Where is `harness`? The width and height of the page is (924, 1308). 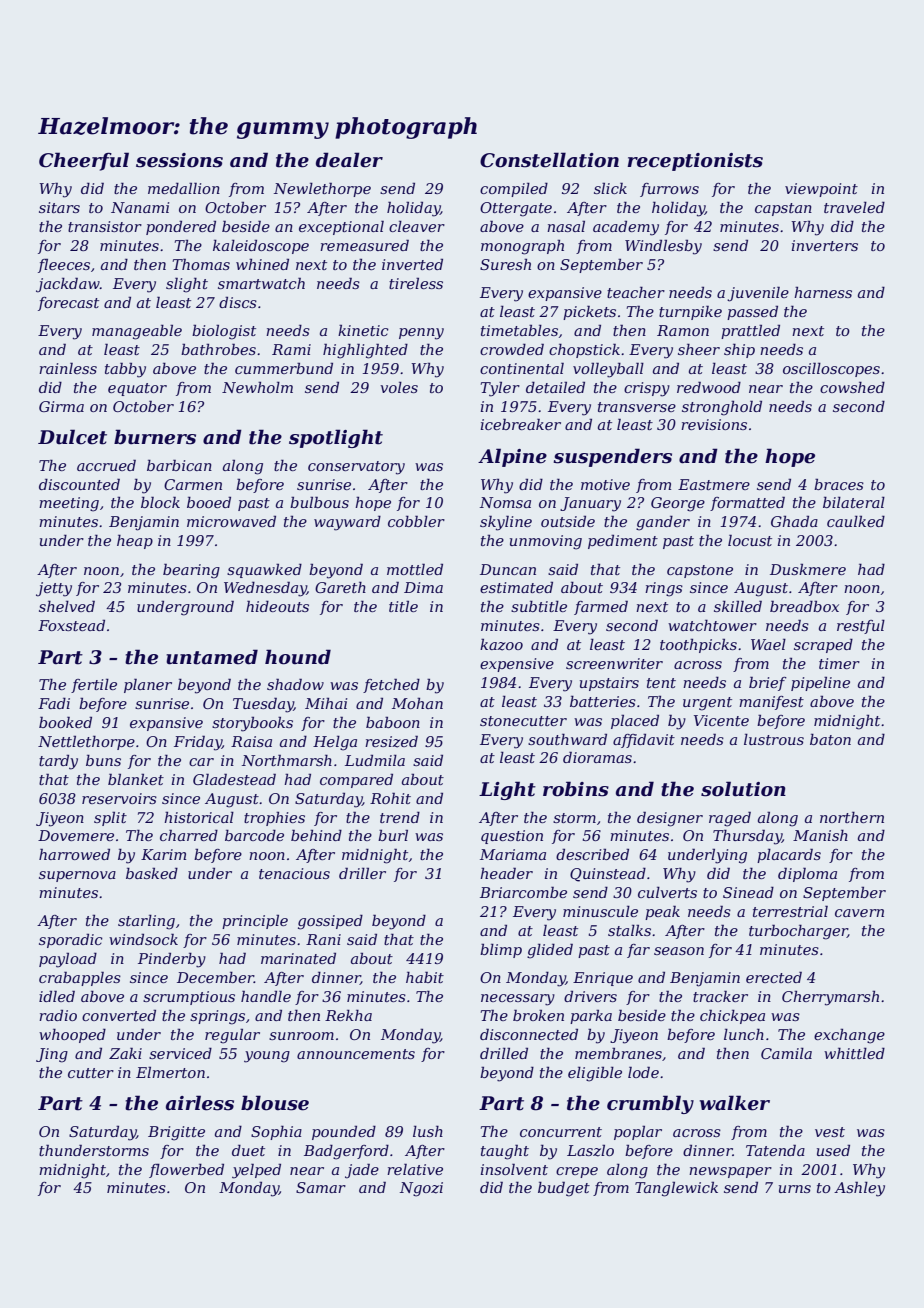 harness is located at coordinates (823, 292).
